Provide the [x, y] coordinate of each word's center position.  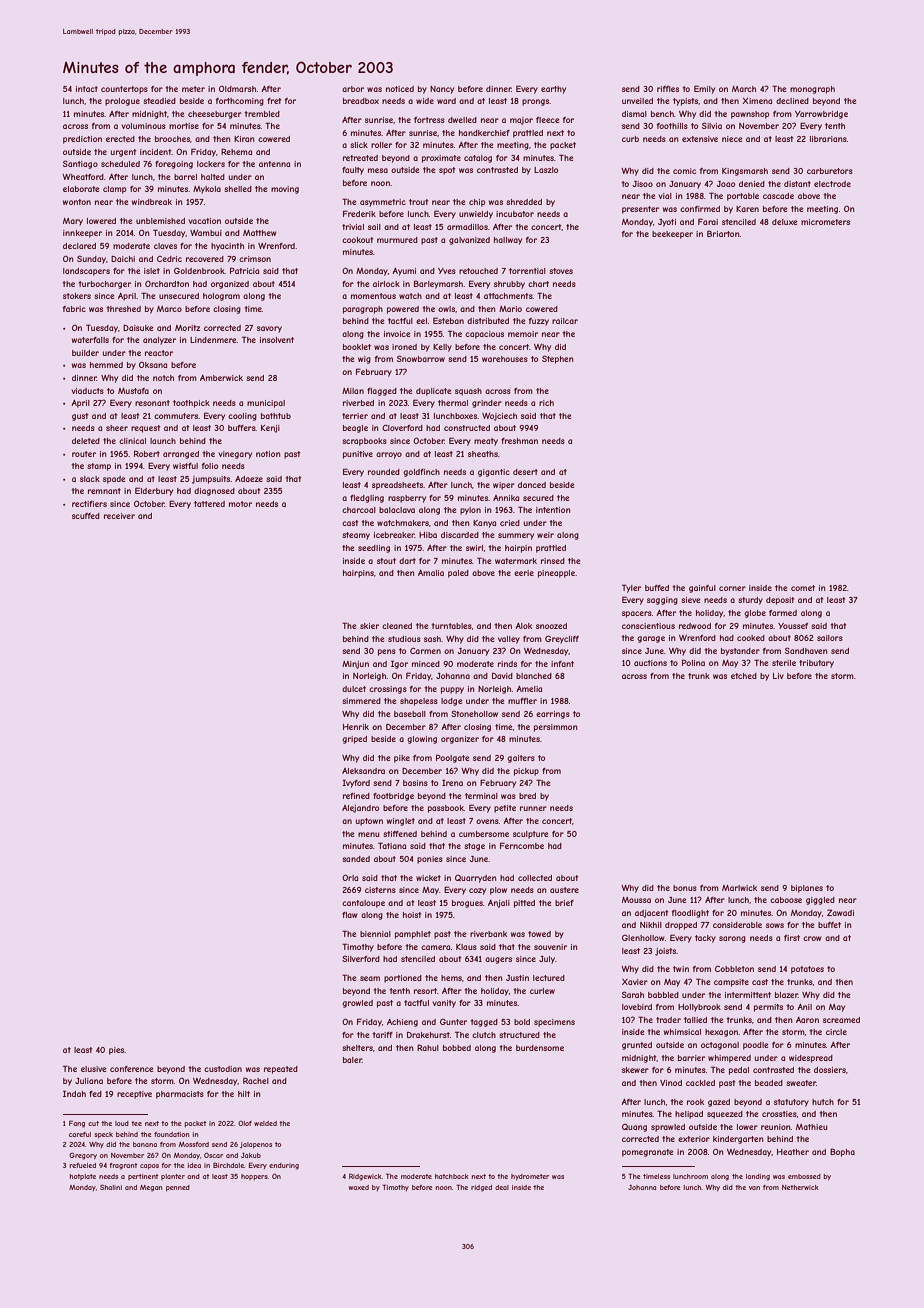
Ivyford [356, 783]
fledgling [367, 499]
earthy [553, 90]
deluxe [785, 222]
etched [744, 676]
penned [178, 1188]
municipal [266, 404]
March [744, 89]
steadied [159, 101]
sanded [356, 859]
